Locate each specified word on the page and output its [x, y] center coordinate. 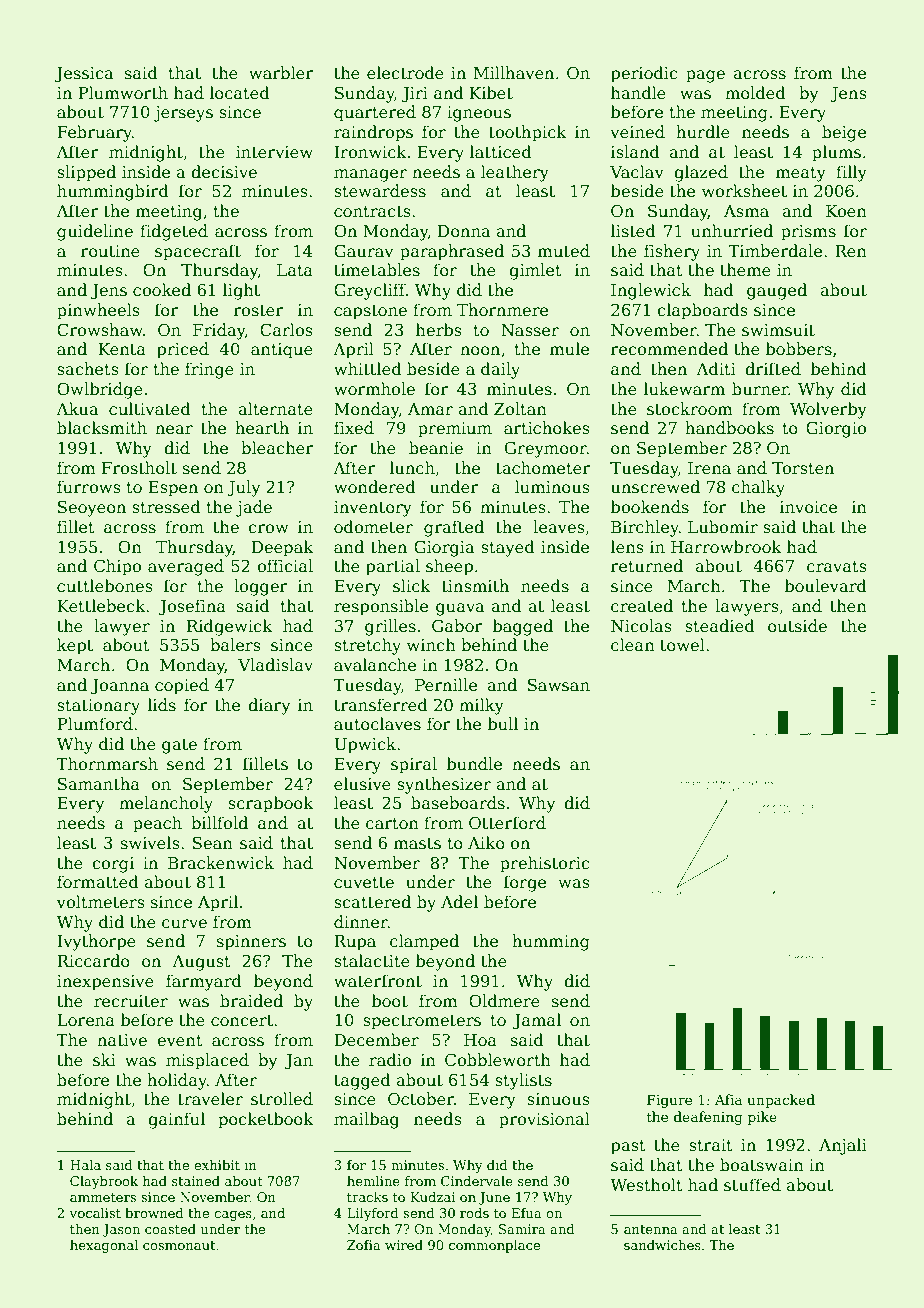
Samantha [99, 784]
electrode [405, 73]
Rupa [355, 943]
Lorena [86, 1020]
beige [844, 133]
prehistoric [544, 864]
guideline [95, 232]
